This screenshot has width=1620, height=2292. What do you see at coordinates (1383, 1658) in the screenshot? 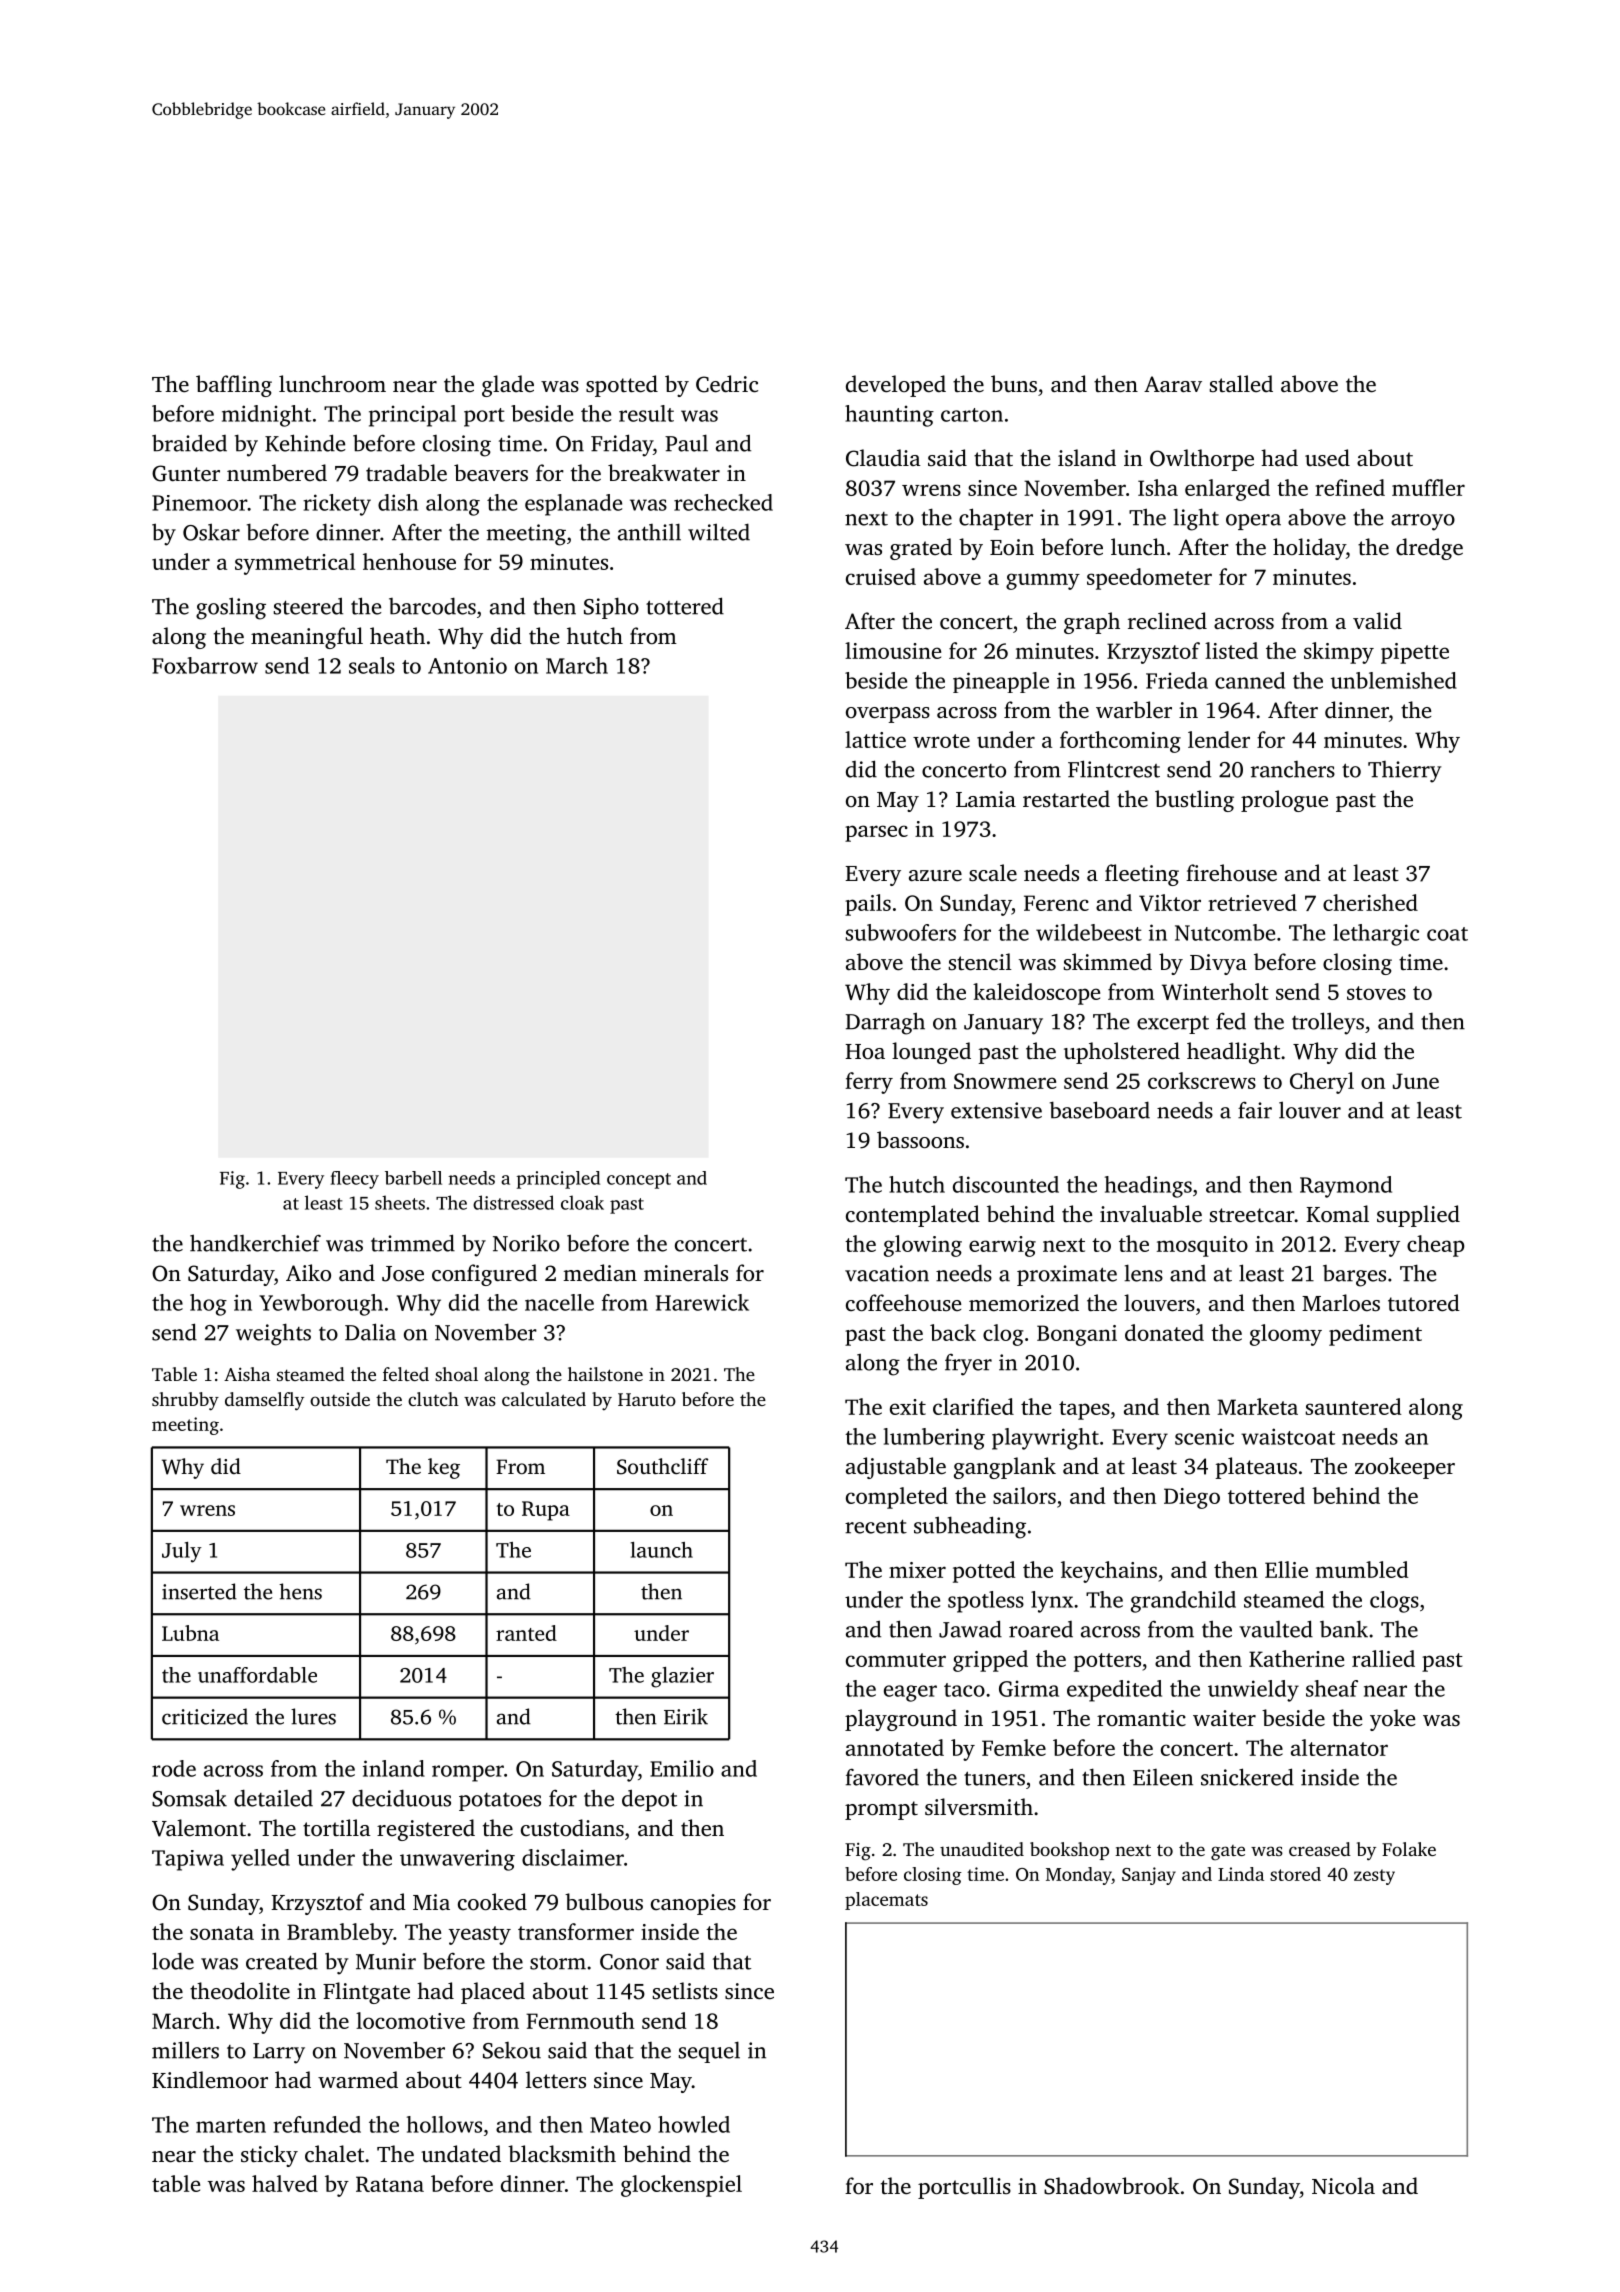
I see `rallied` at bounding box center [1383, 1658].
